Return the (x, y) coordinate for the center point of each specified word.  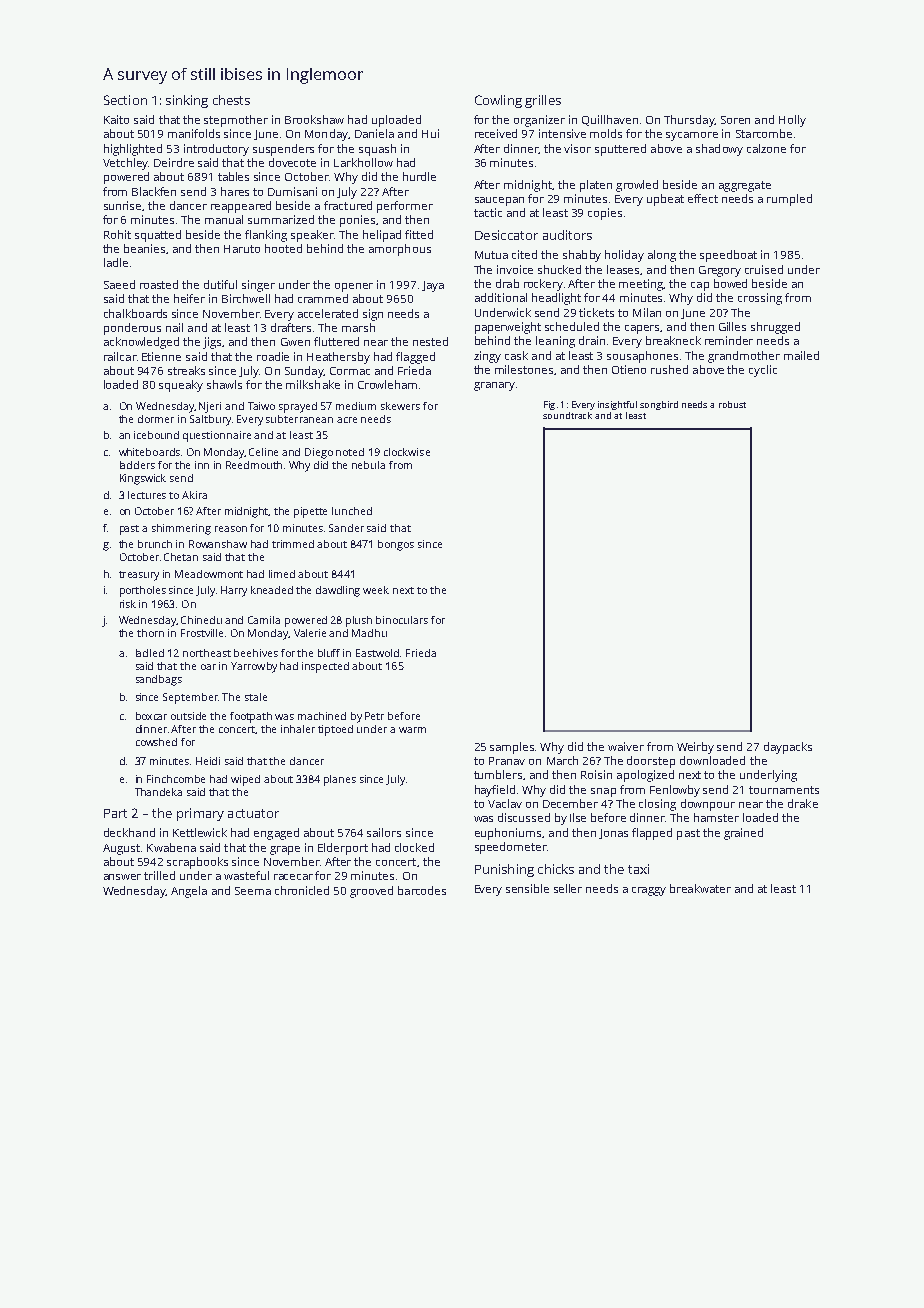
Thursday (689, 121)
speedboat (728, 256)
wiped (245, 780)
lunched (352, 511)
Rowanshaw (218, 544)
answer (122, 877)
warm (412, 730)
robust (732, 404)
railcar (120, 356)
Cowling (498, 101)
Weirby (695, 748)
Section (125, 100)
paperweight (508, 328)
